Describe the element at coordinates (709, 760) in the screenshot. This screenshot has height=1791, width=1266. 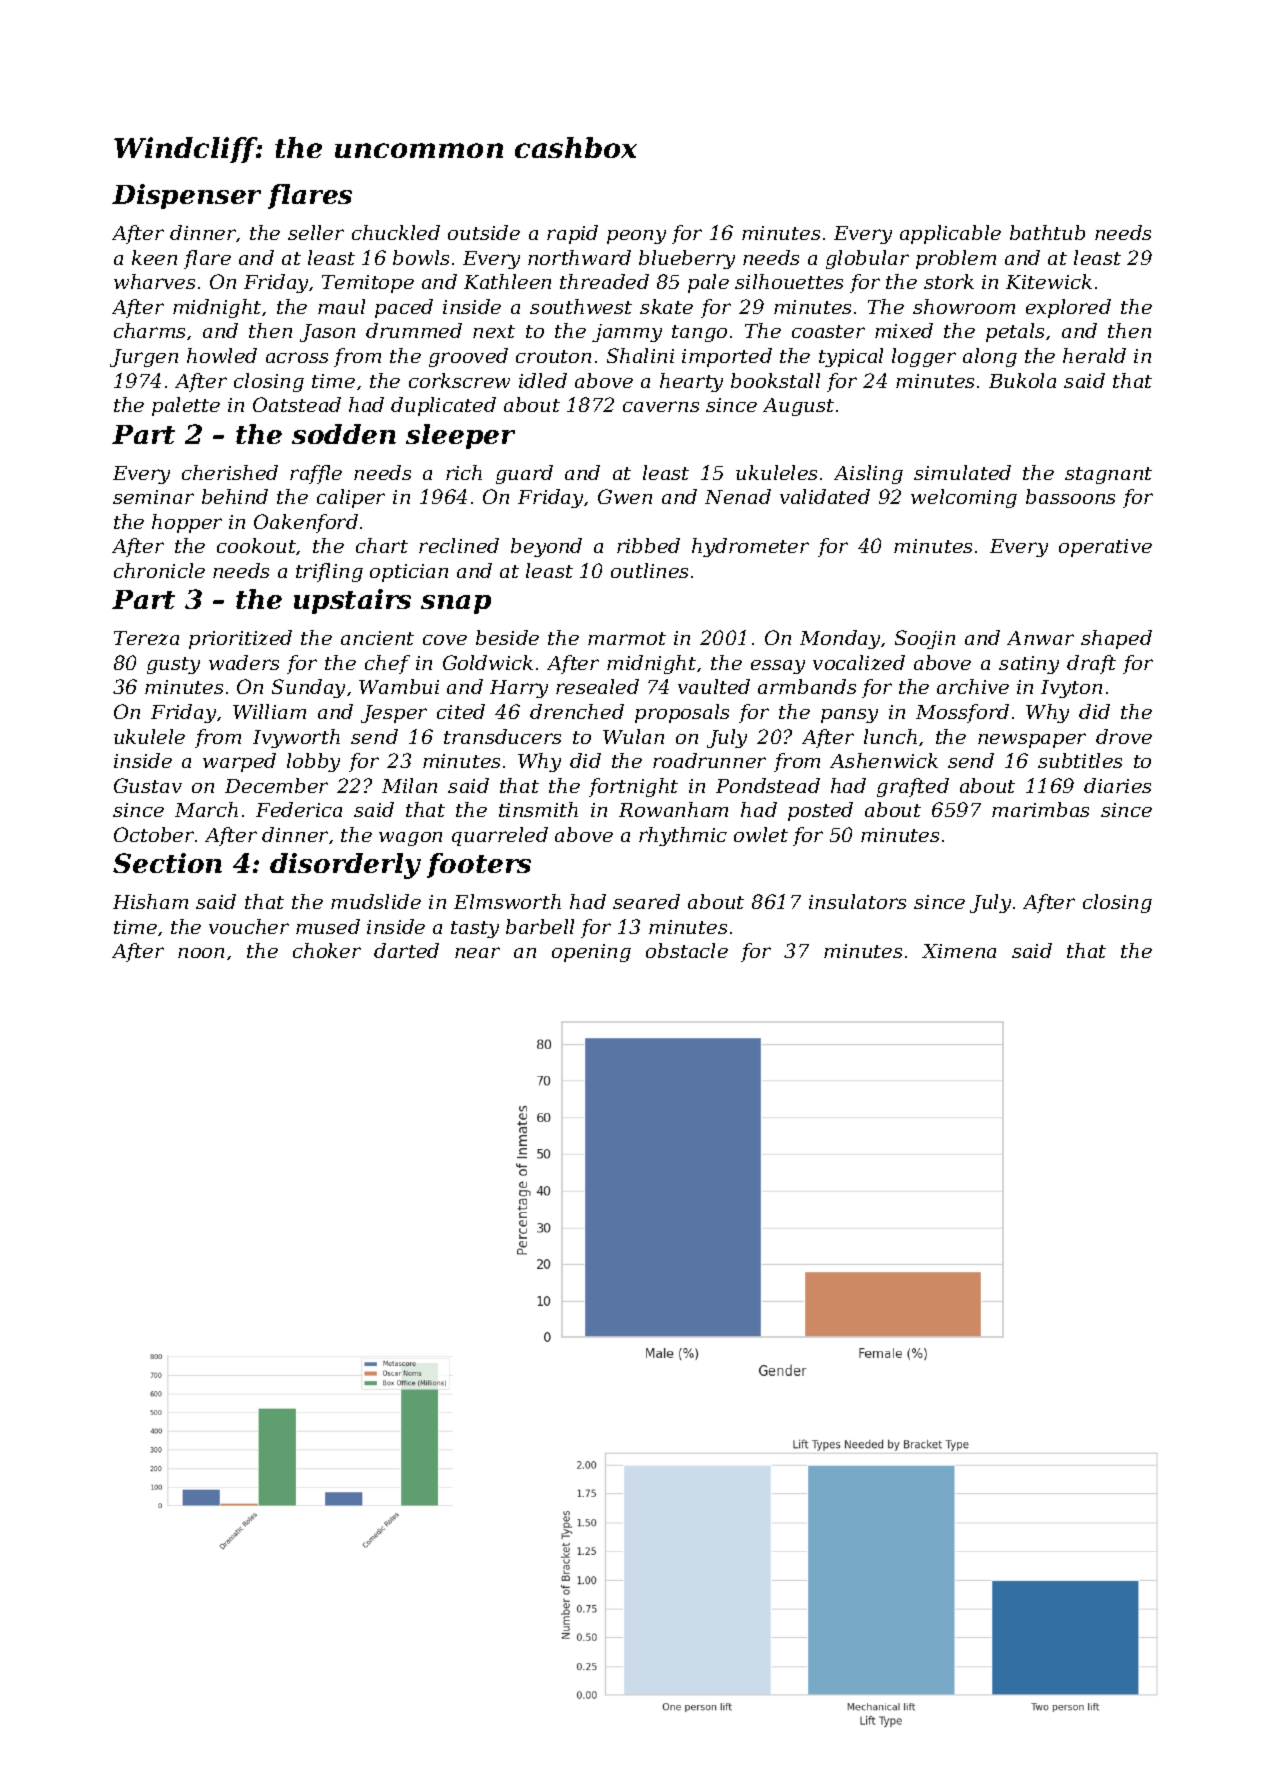
I see `roadrunner` at that location.
